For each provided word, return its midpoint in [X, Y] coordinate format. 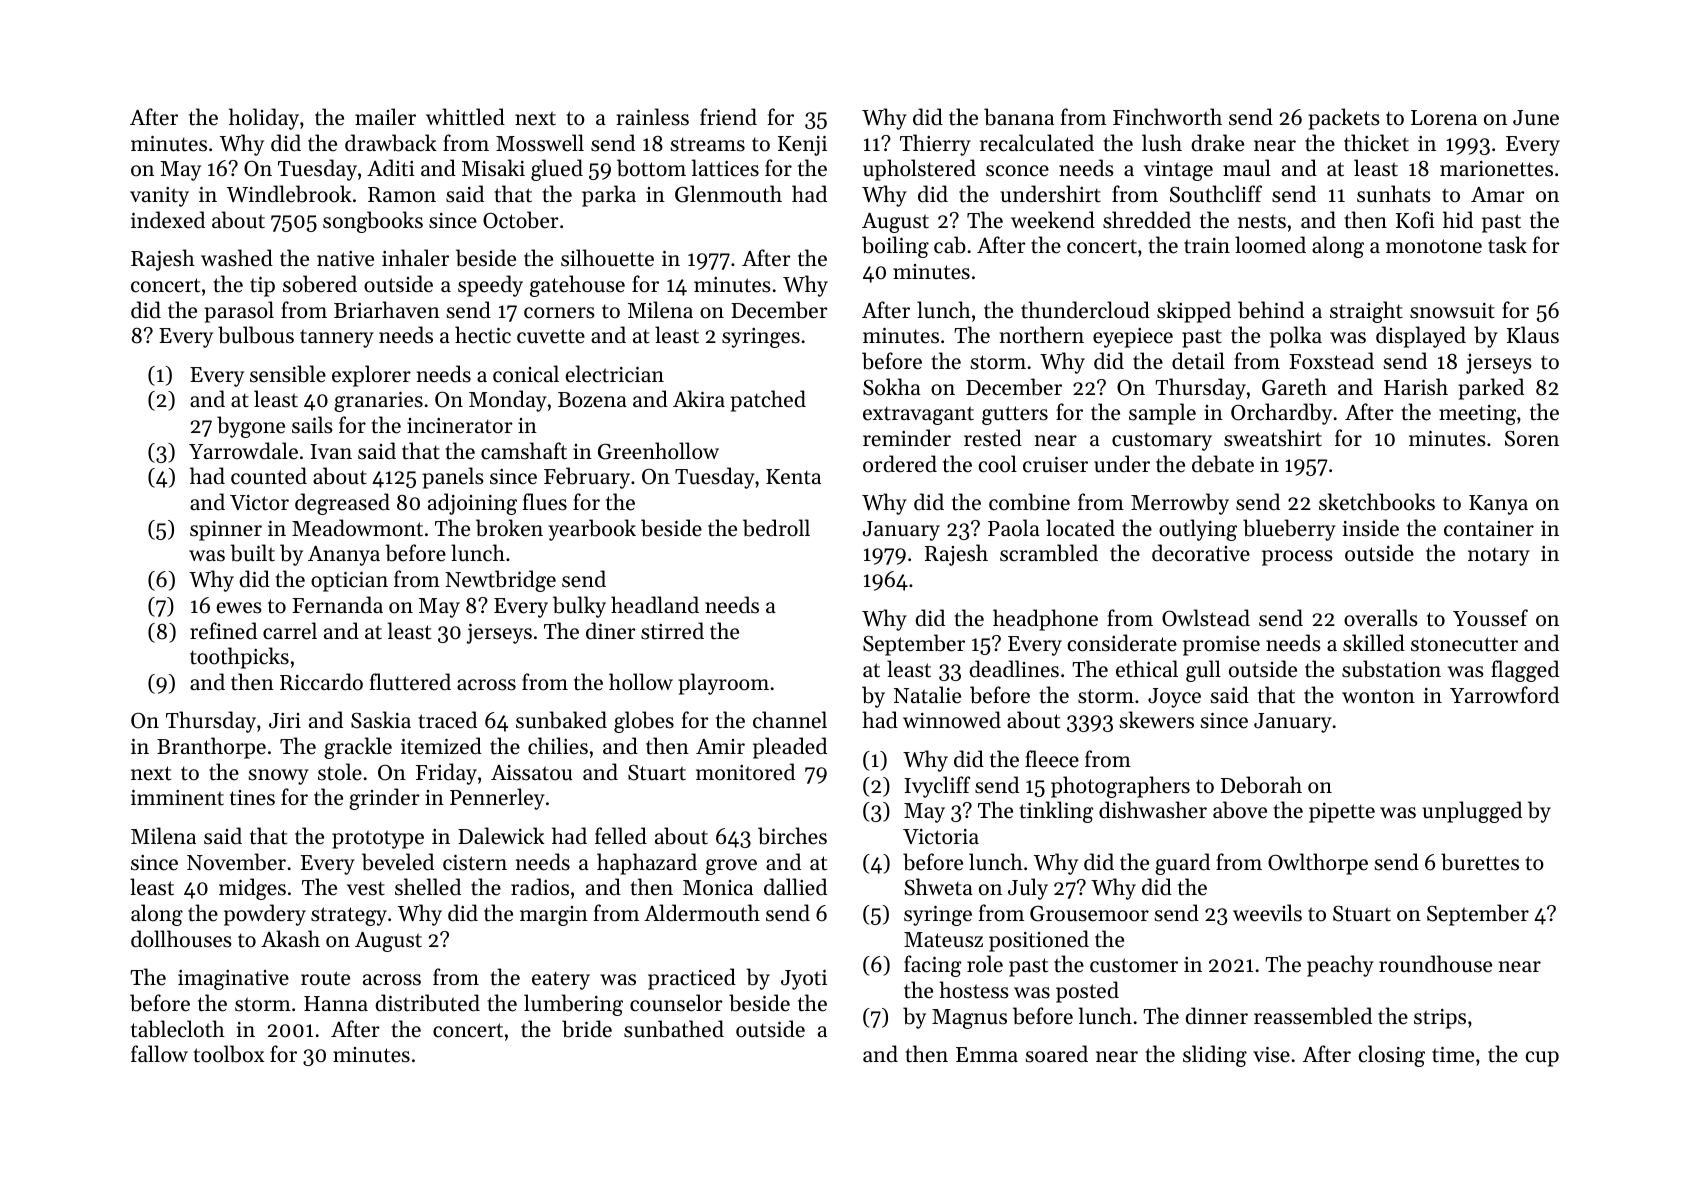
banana [1019, 117]
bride [587, 1029]
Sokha [892, 387]
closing [1391, 1056]
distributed [427, 1003]
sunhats [1394, 194]
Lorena [1444, 118]
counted [269, 476]
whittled [465, 117]
